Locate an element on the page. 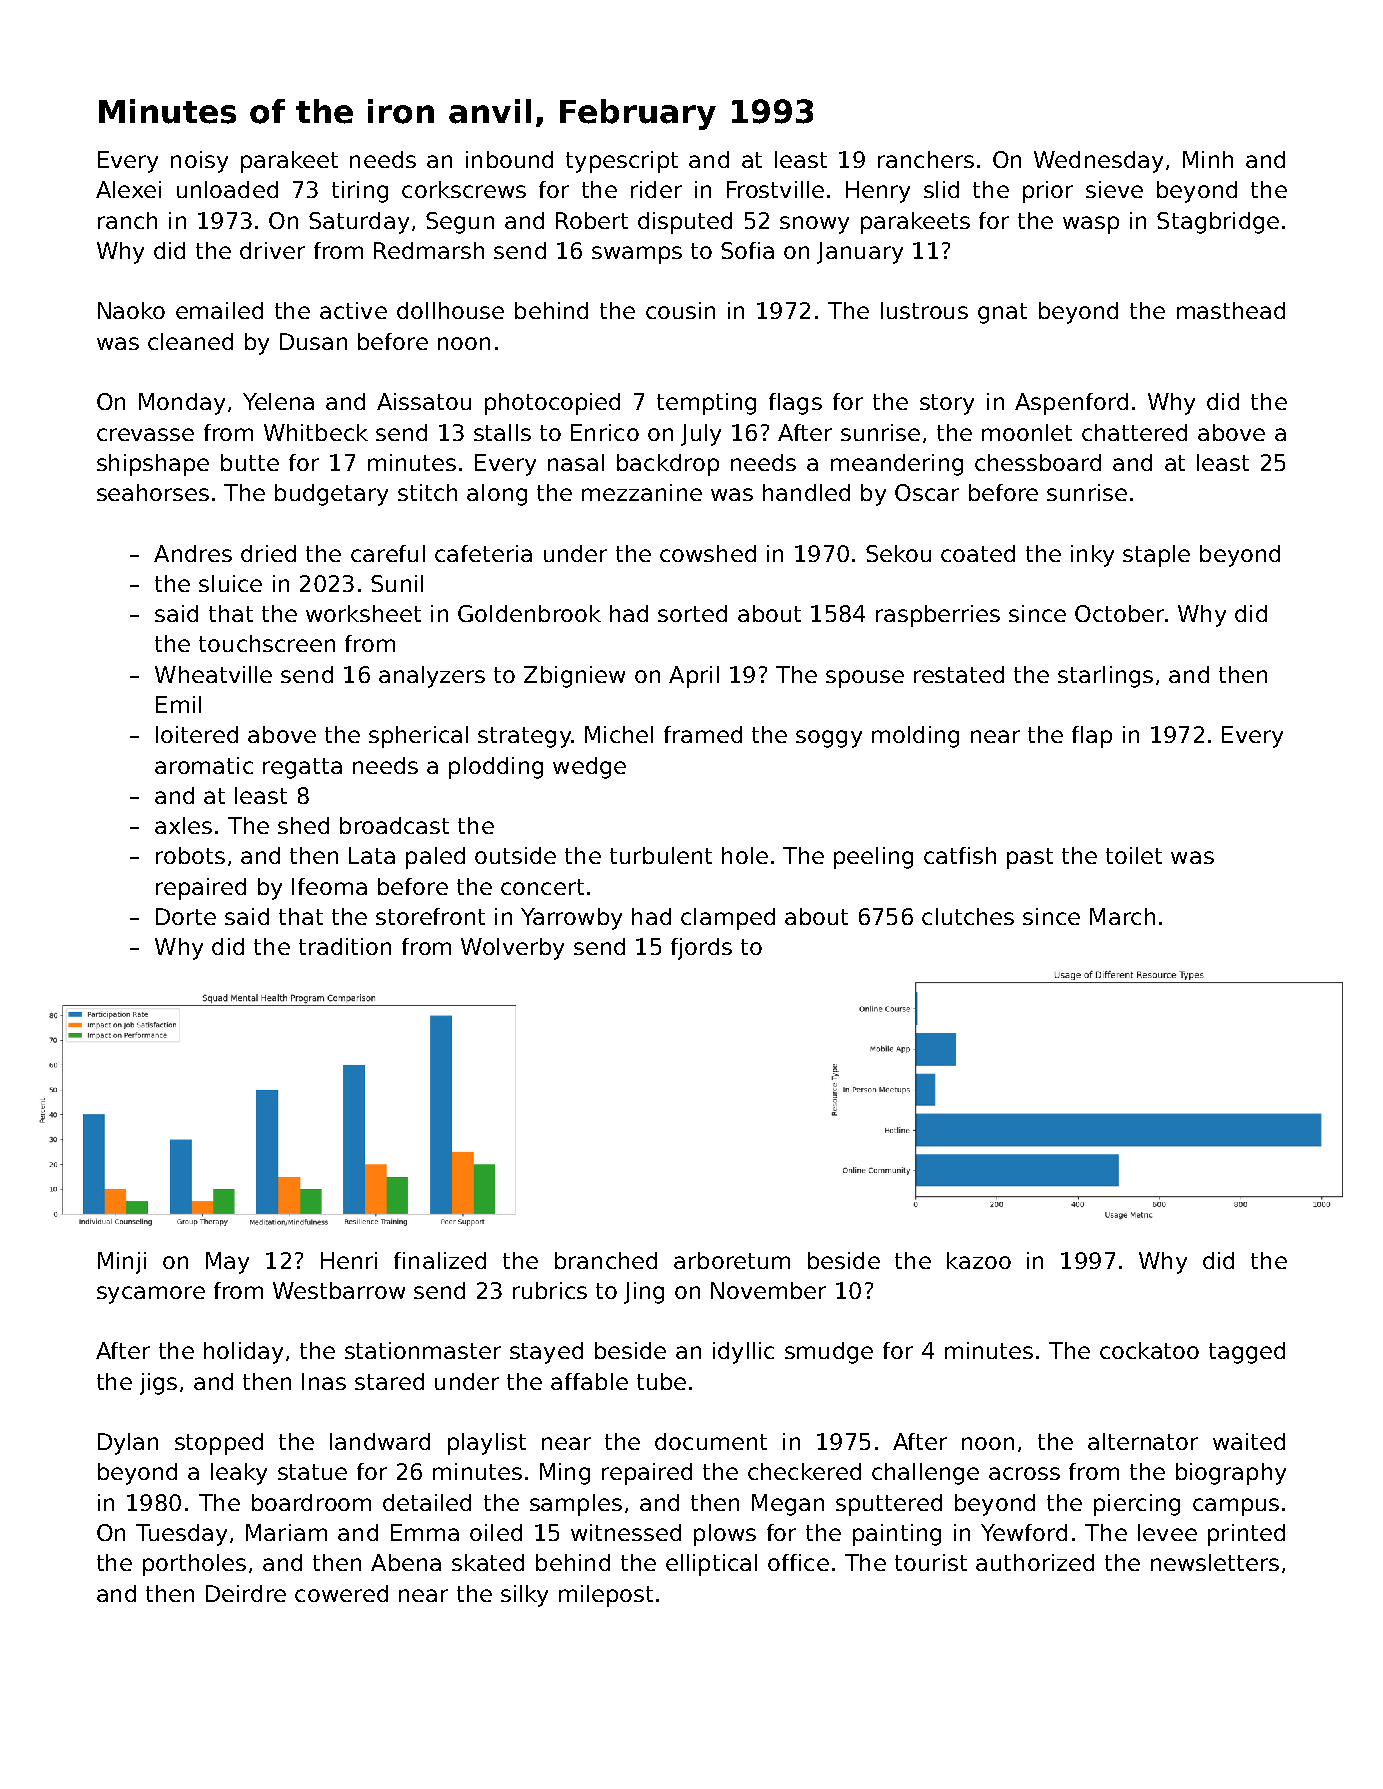 The height and width of the image is (1789, 1383). clamped is located at coordinates (728, 919).
